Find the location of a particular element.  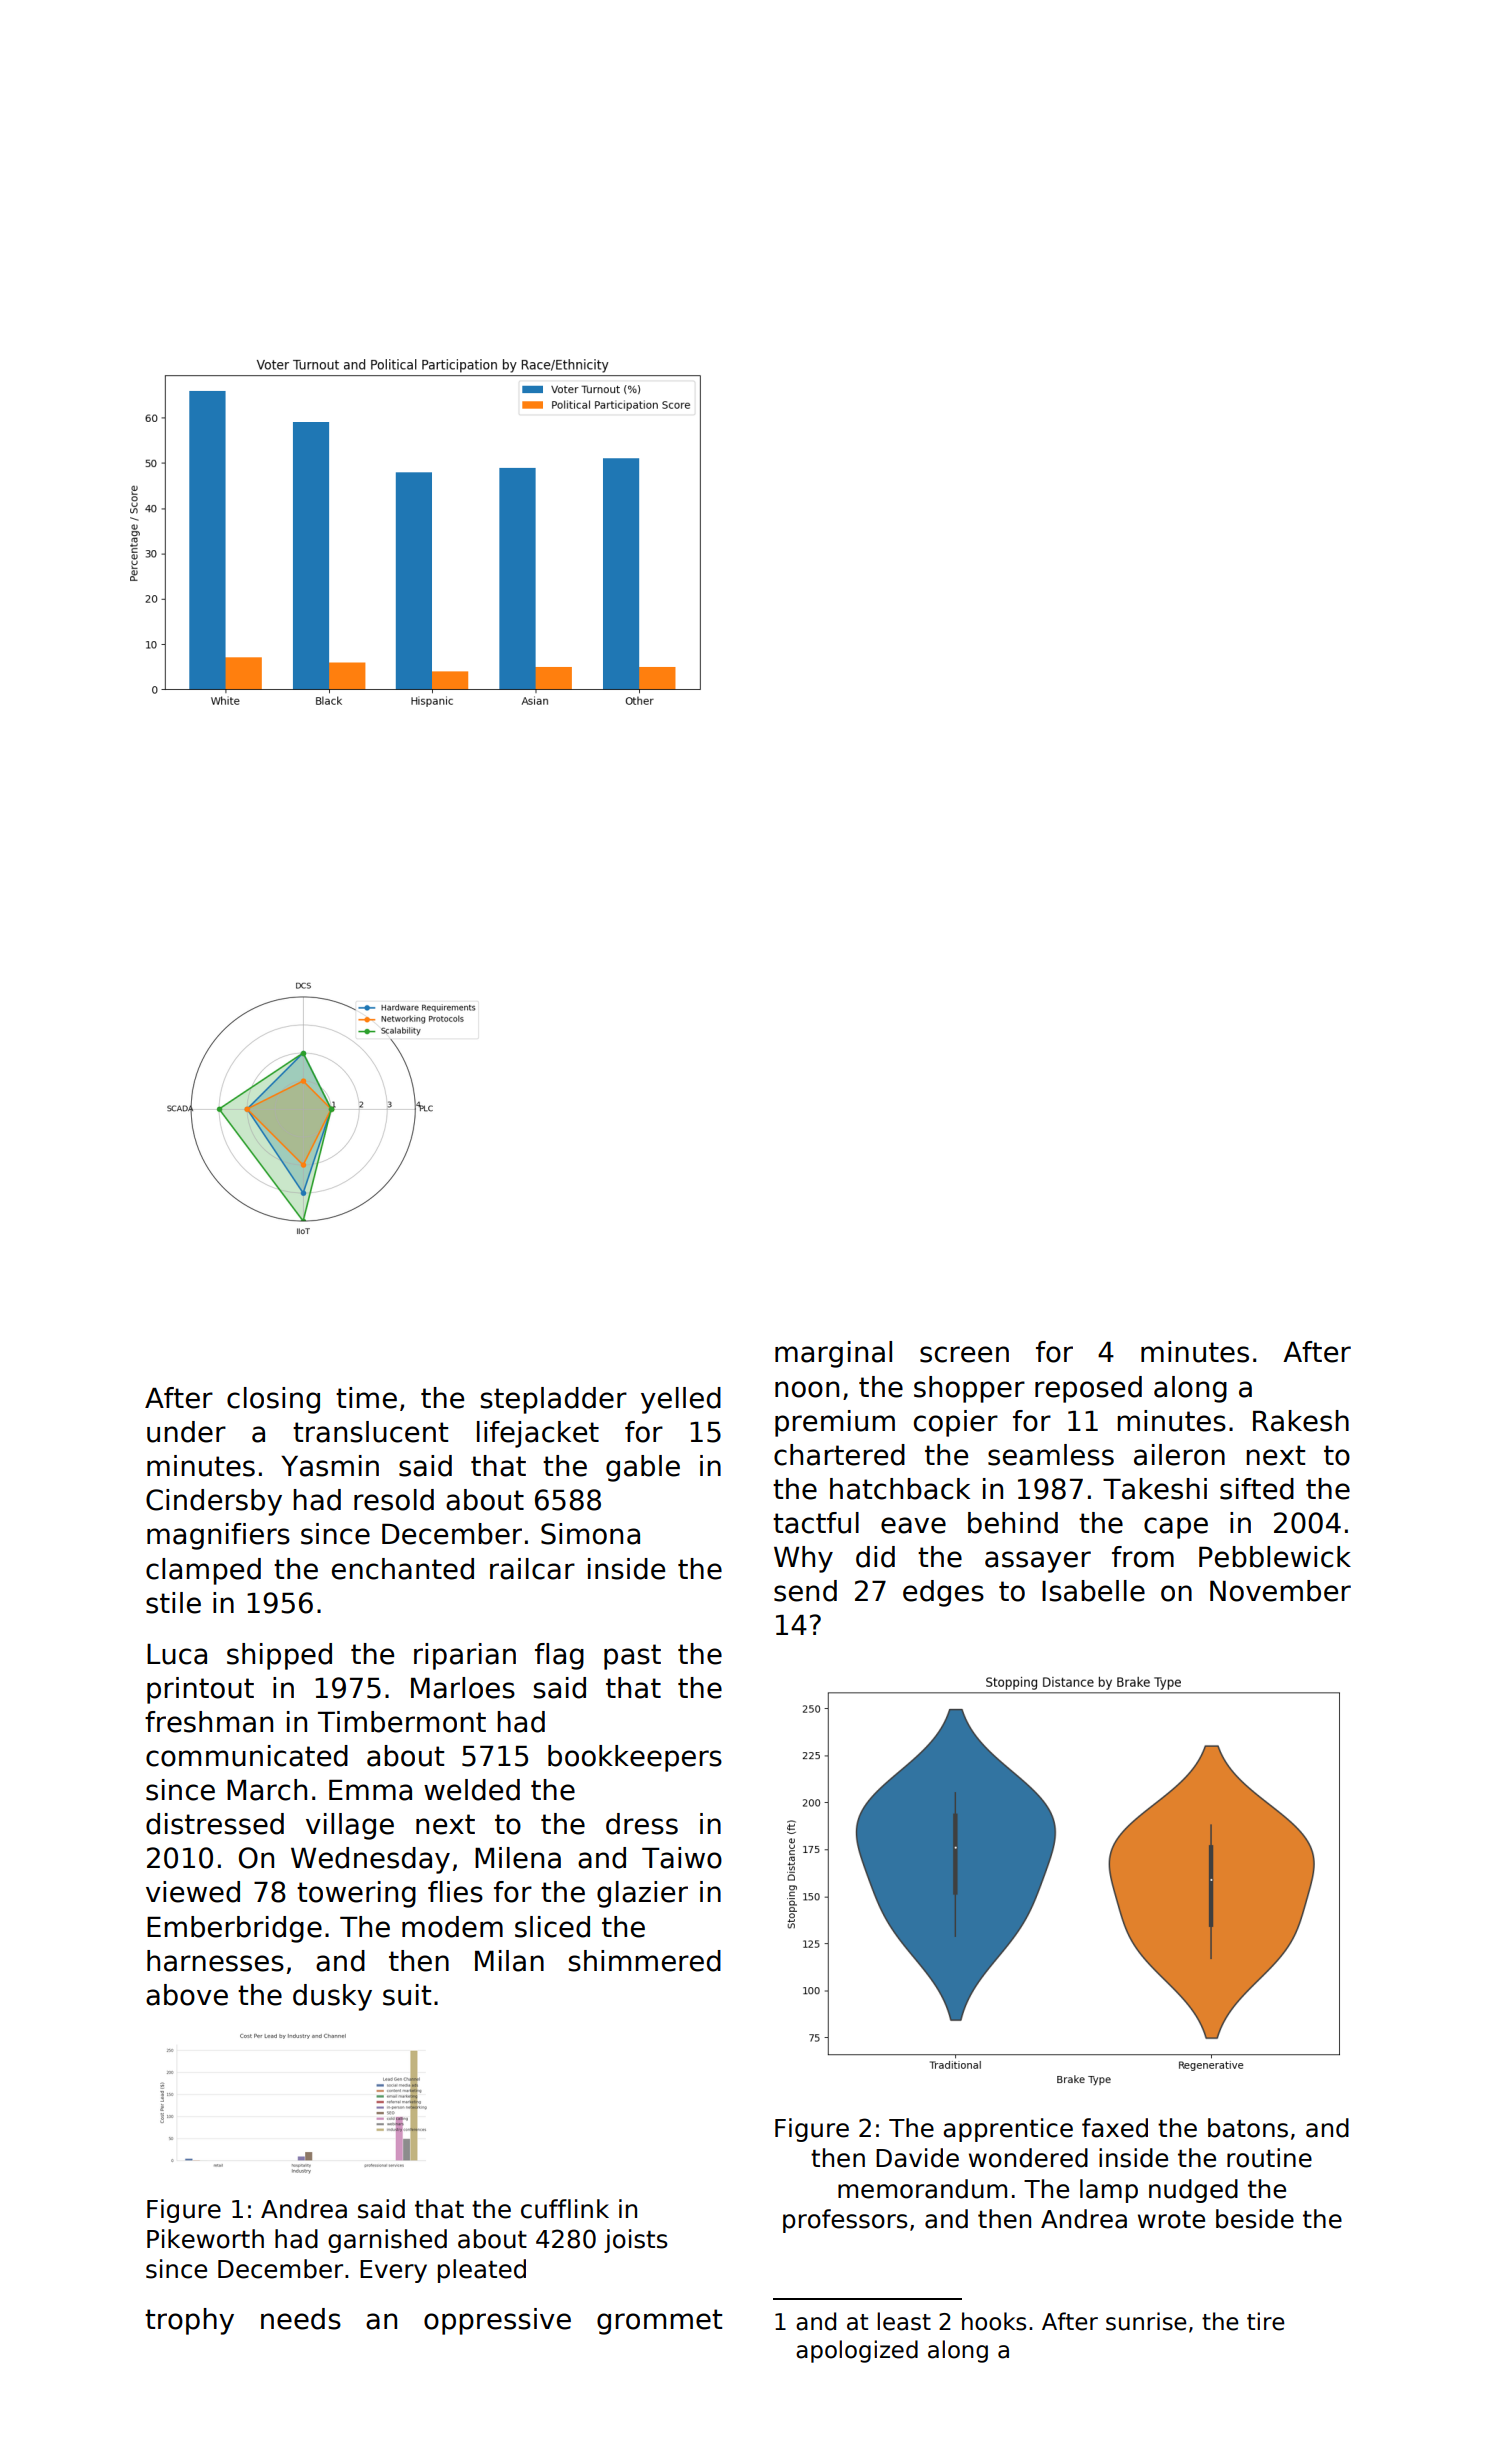

Pebblewick is located at coordinates (1275, 1557).
